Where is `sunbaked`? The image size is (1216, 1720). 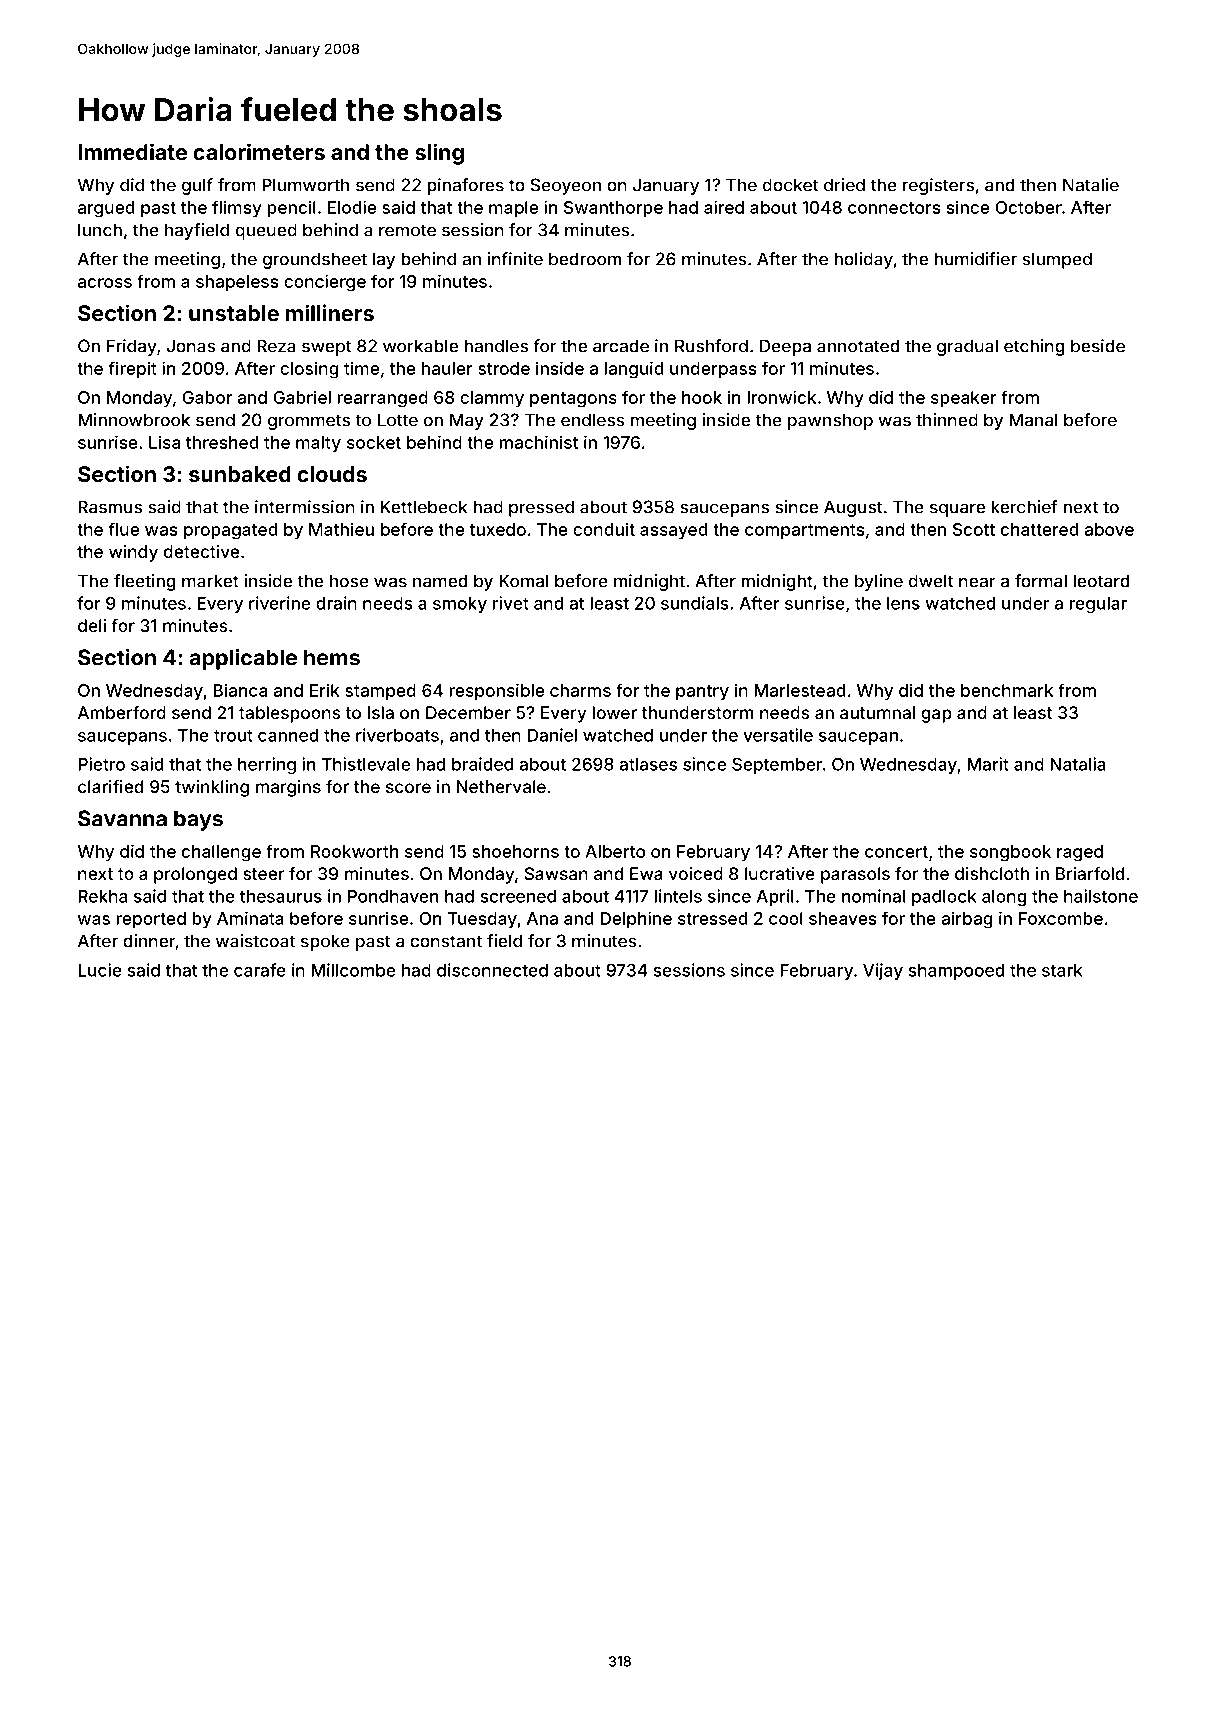
sunbaked is located at coordinates (240, 474).
